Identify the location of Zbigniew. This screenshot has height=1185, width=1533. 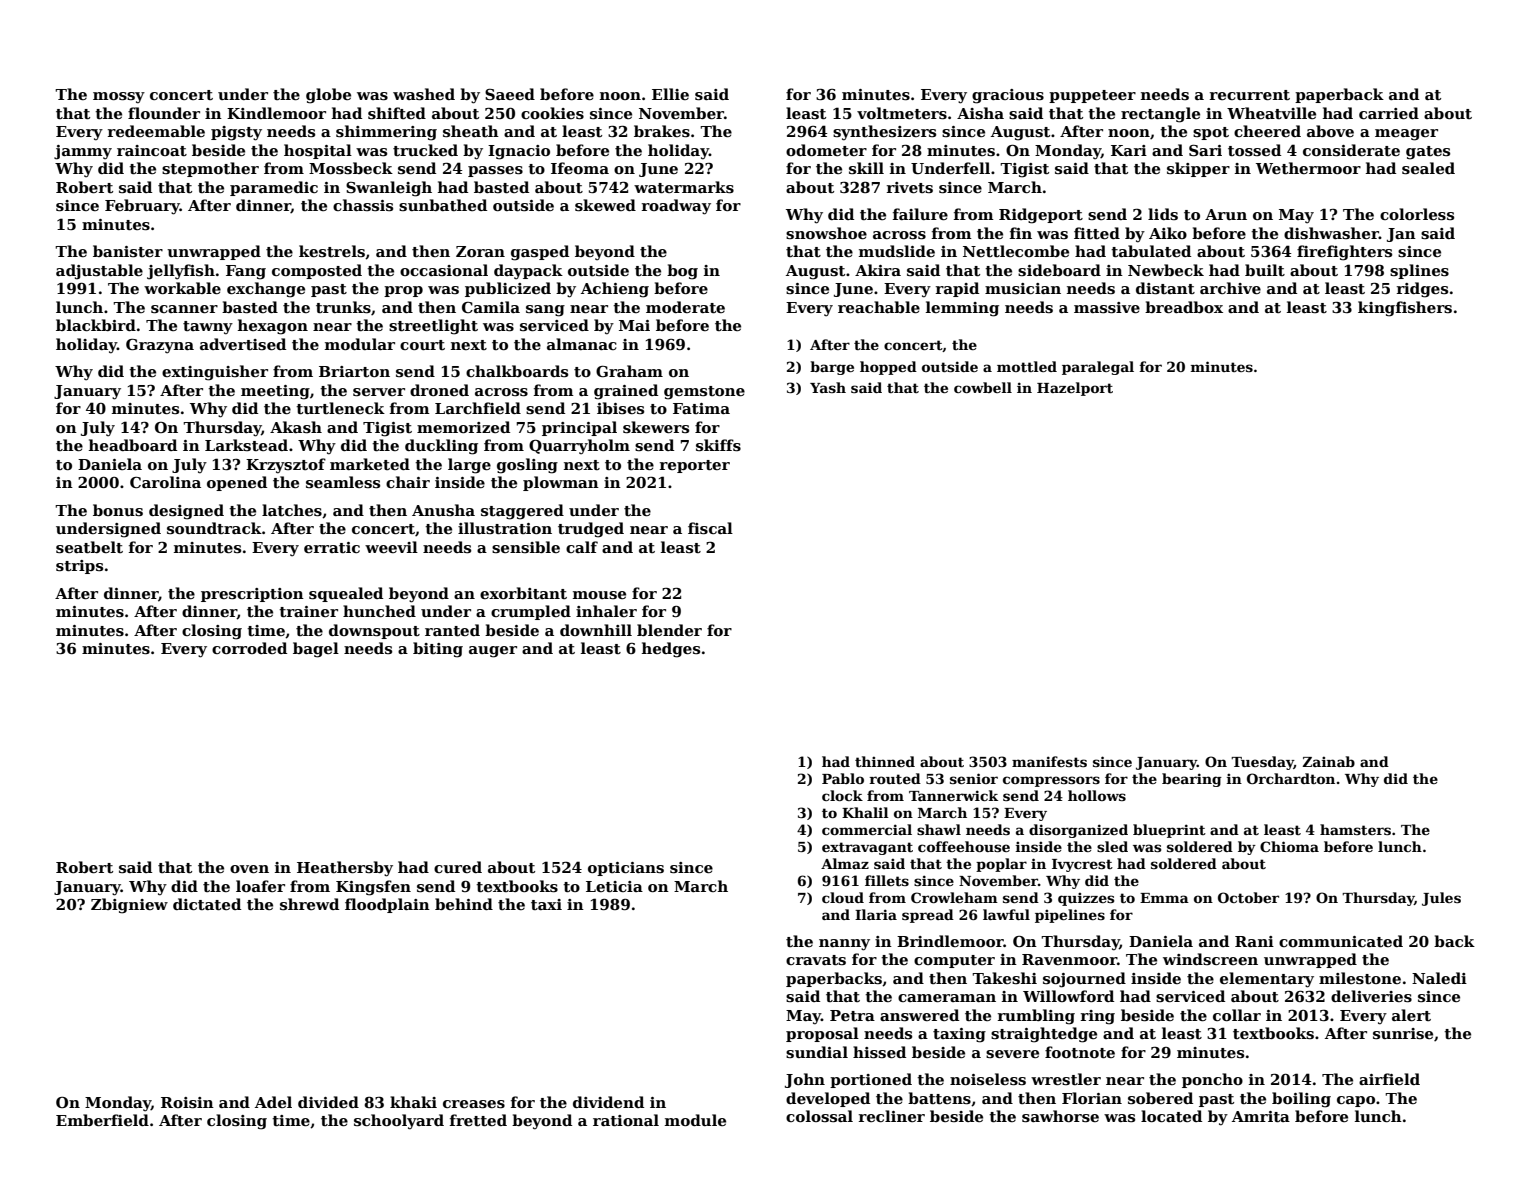
(129, 906).
